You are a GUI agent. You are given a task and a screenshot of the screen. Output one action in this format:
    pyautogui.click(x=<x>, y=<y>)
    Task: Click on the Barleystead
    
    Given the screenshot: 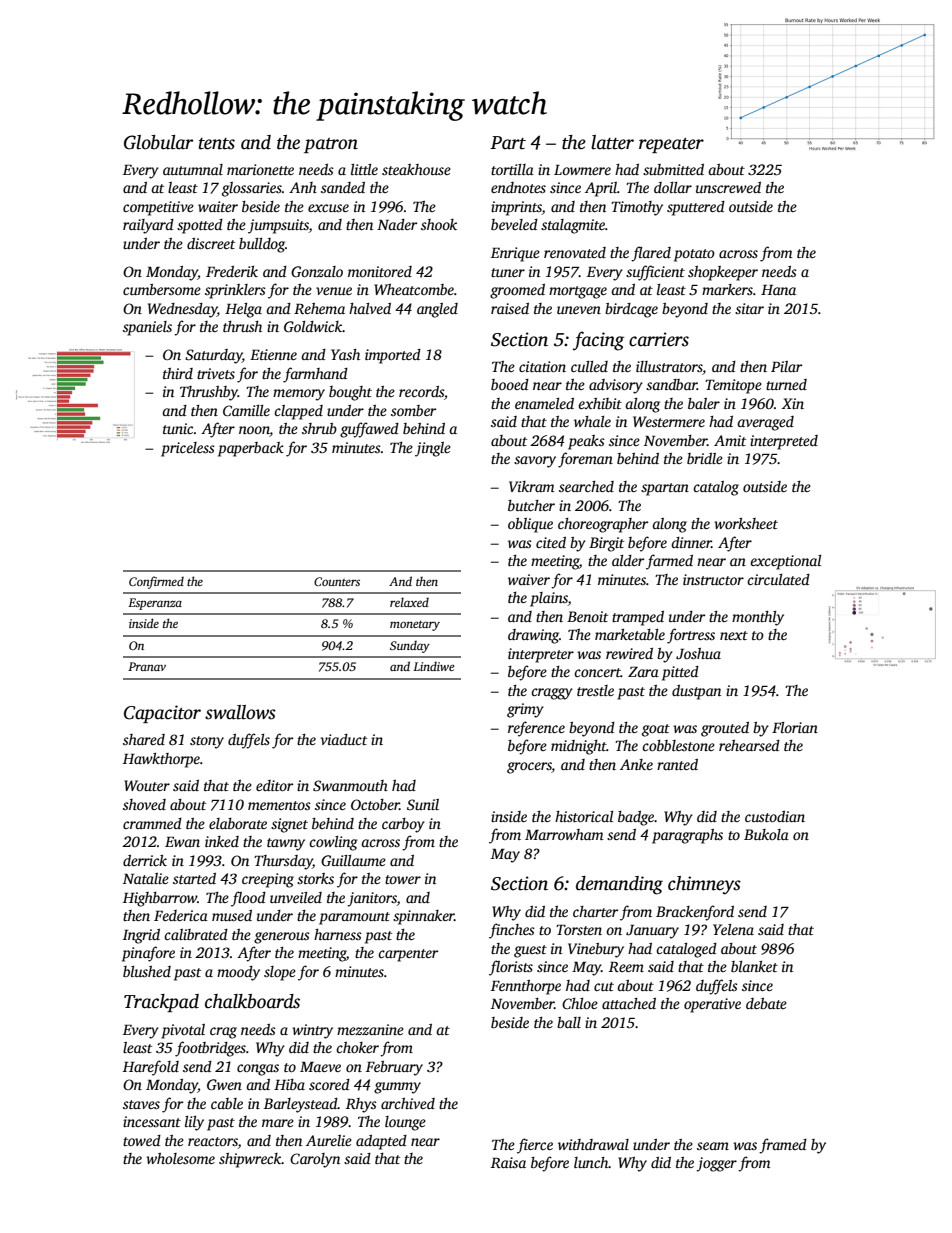 What is the action you would take?
    pyautogui.click(x=301, y=1105)
